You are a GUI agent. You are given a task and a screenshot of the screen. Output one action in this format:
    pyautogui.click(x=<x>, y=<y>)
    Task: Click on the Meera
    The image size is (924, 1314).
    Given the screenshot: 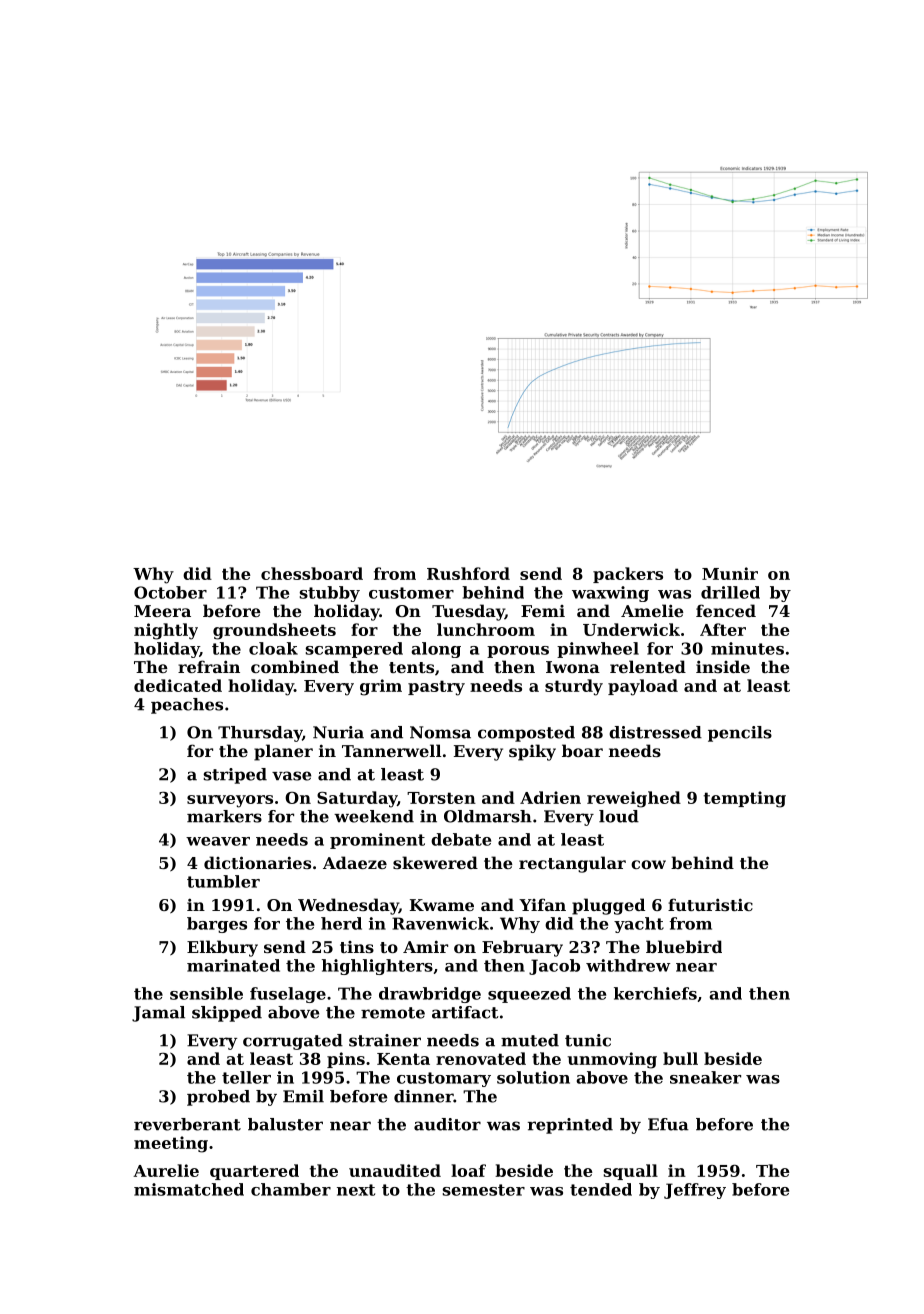 What is the action you would take?
    pyautogui.click(x=162, y=611)
